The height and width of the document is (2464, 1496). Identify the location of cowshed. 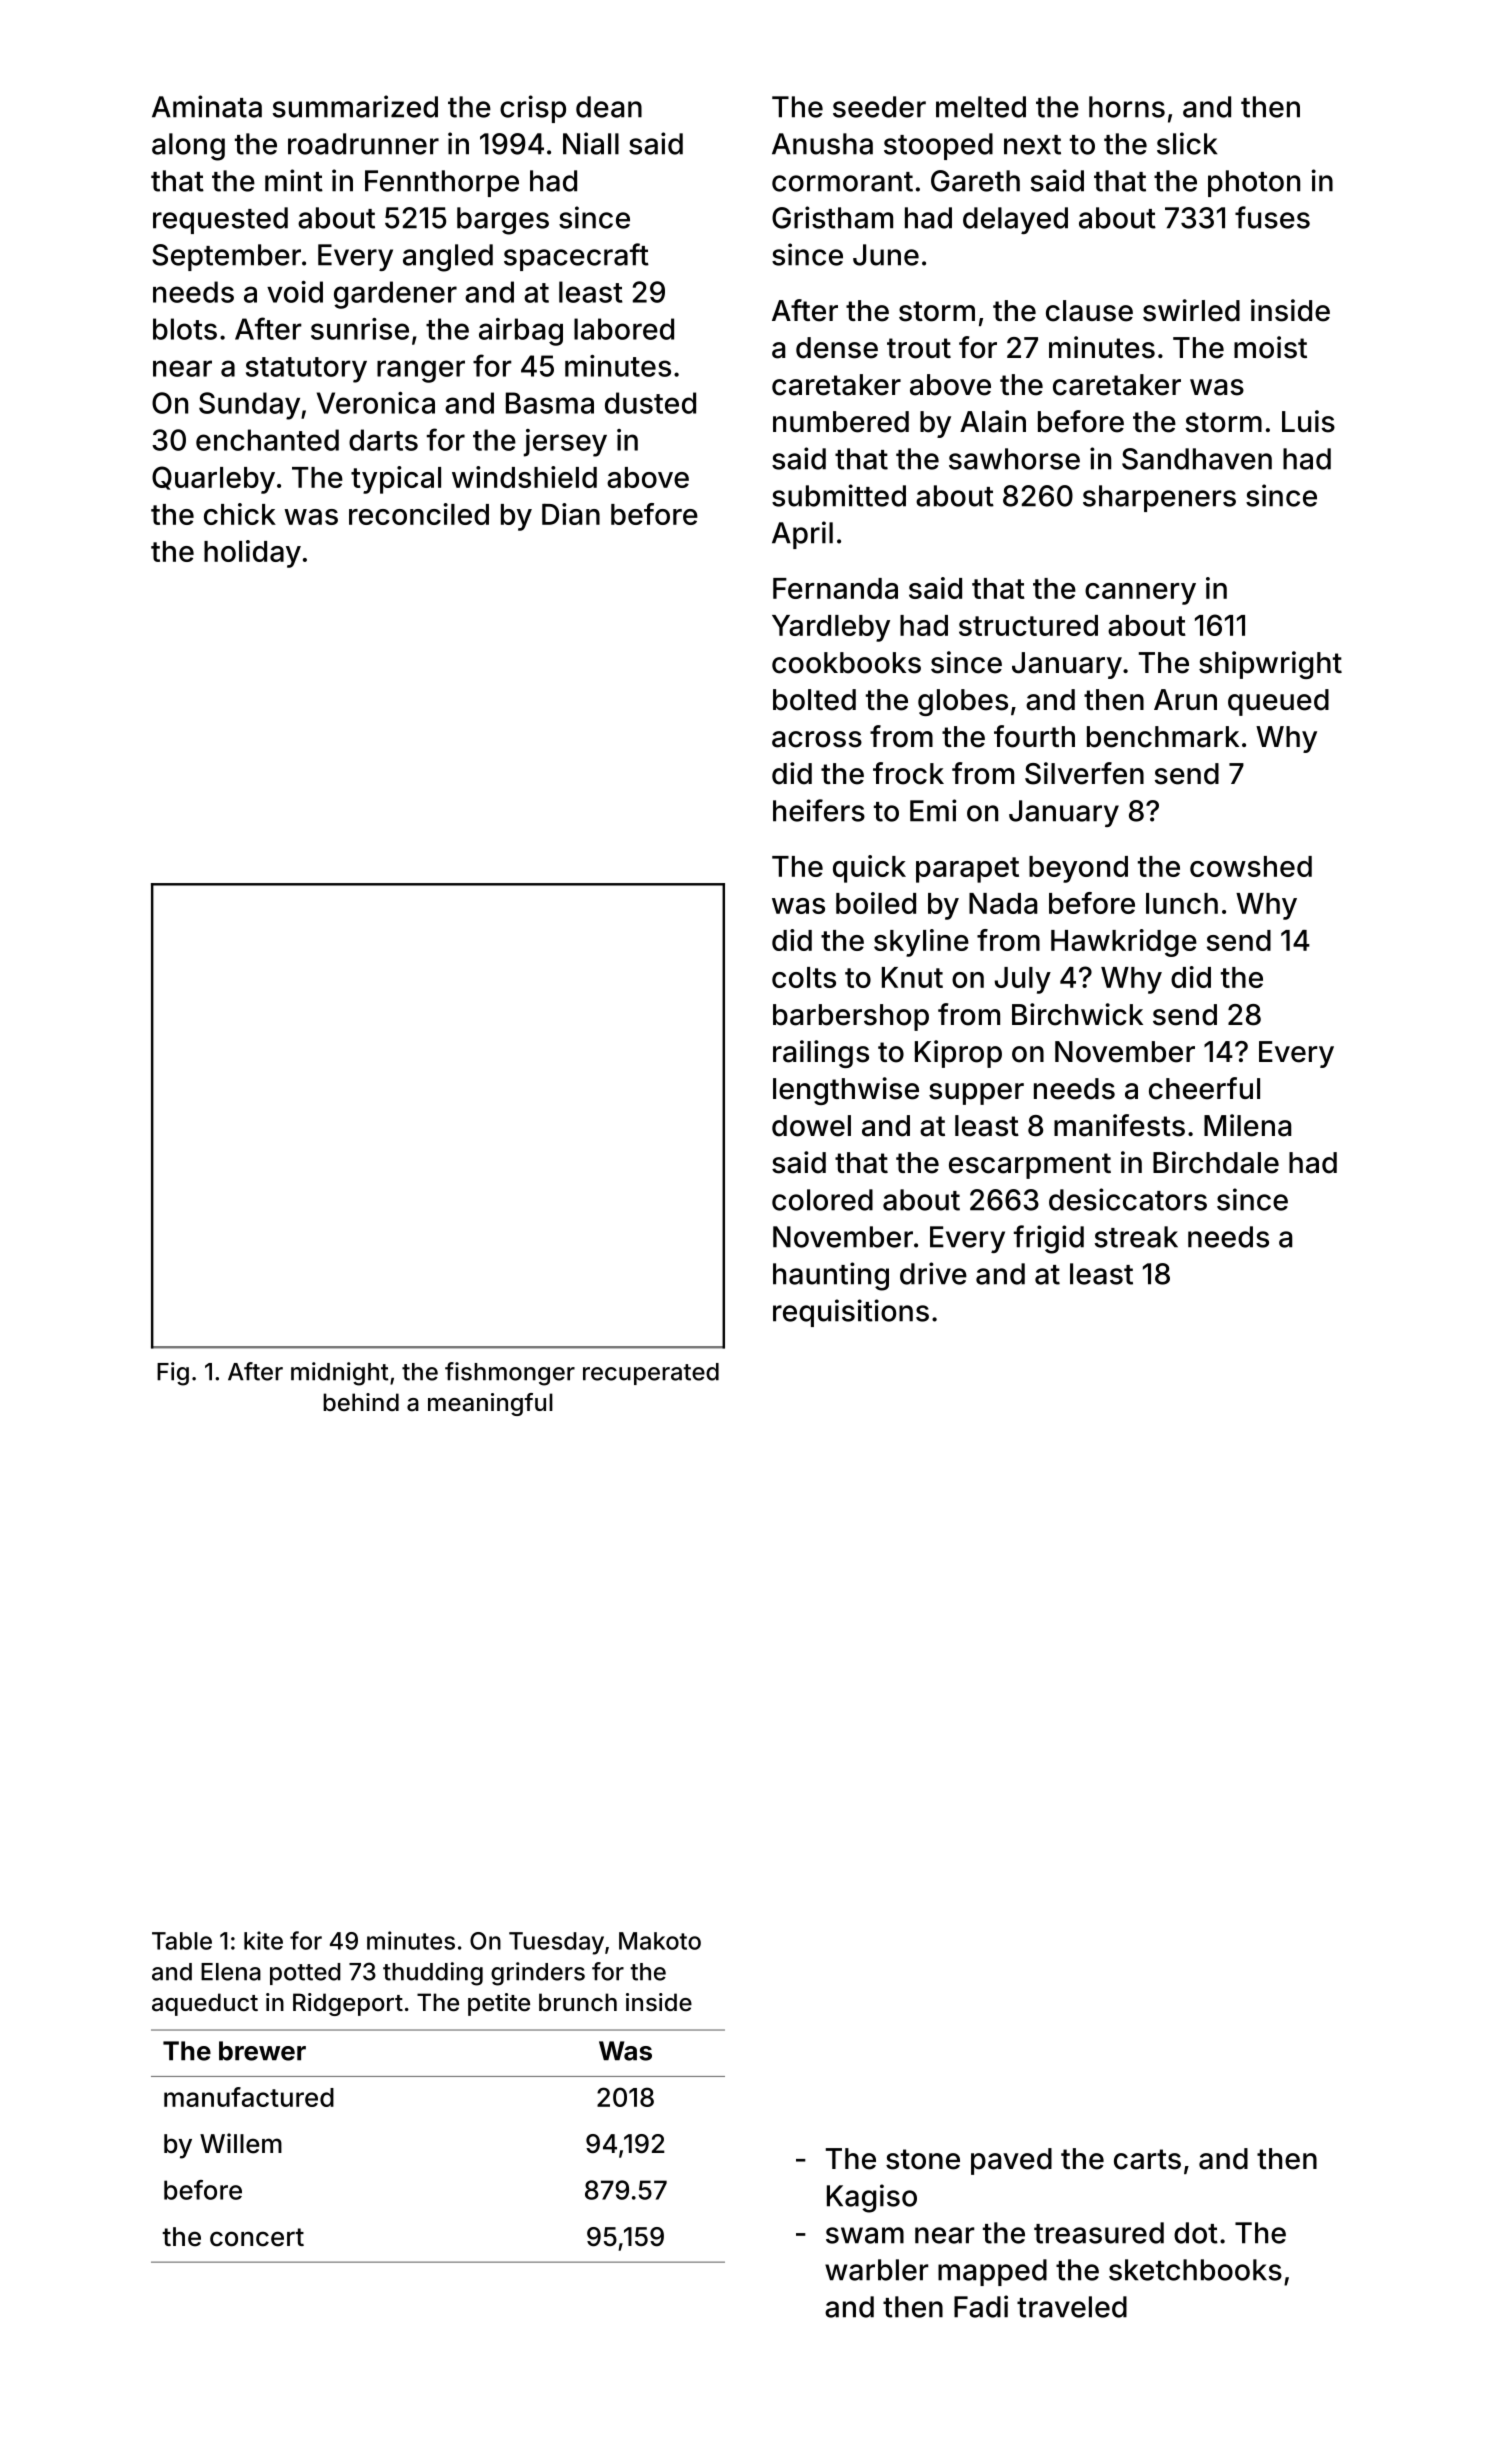
(1251, 866).
